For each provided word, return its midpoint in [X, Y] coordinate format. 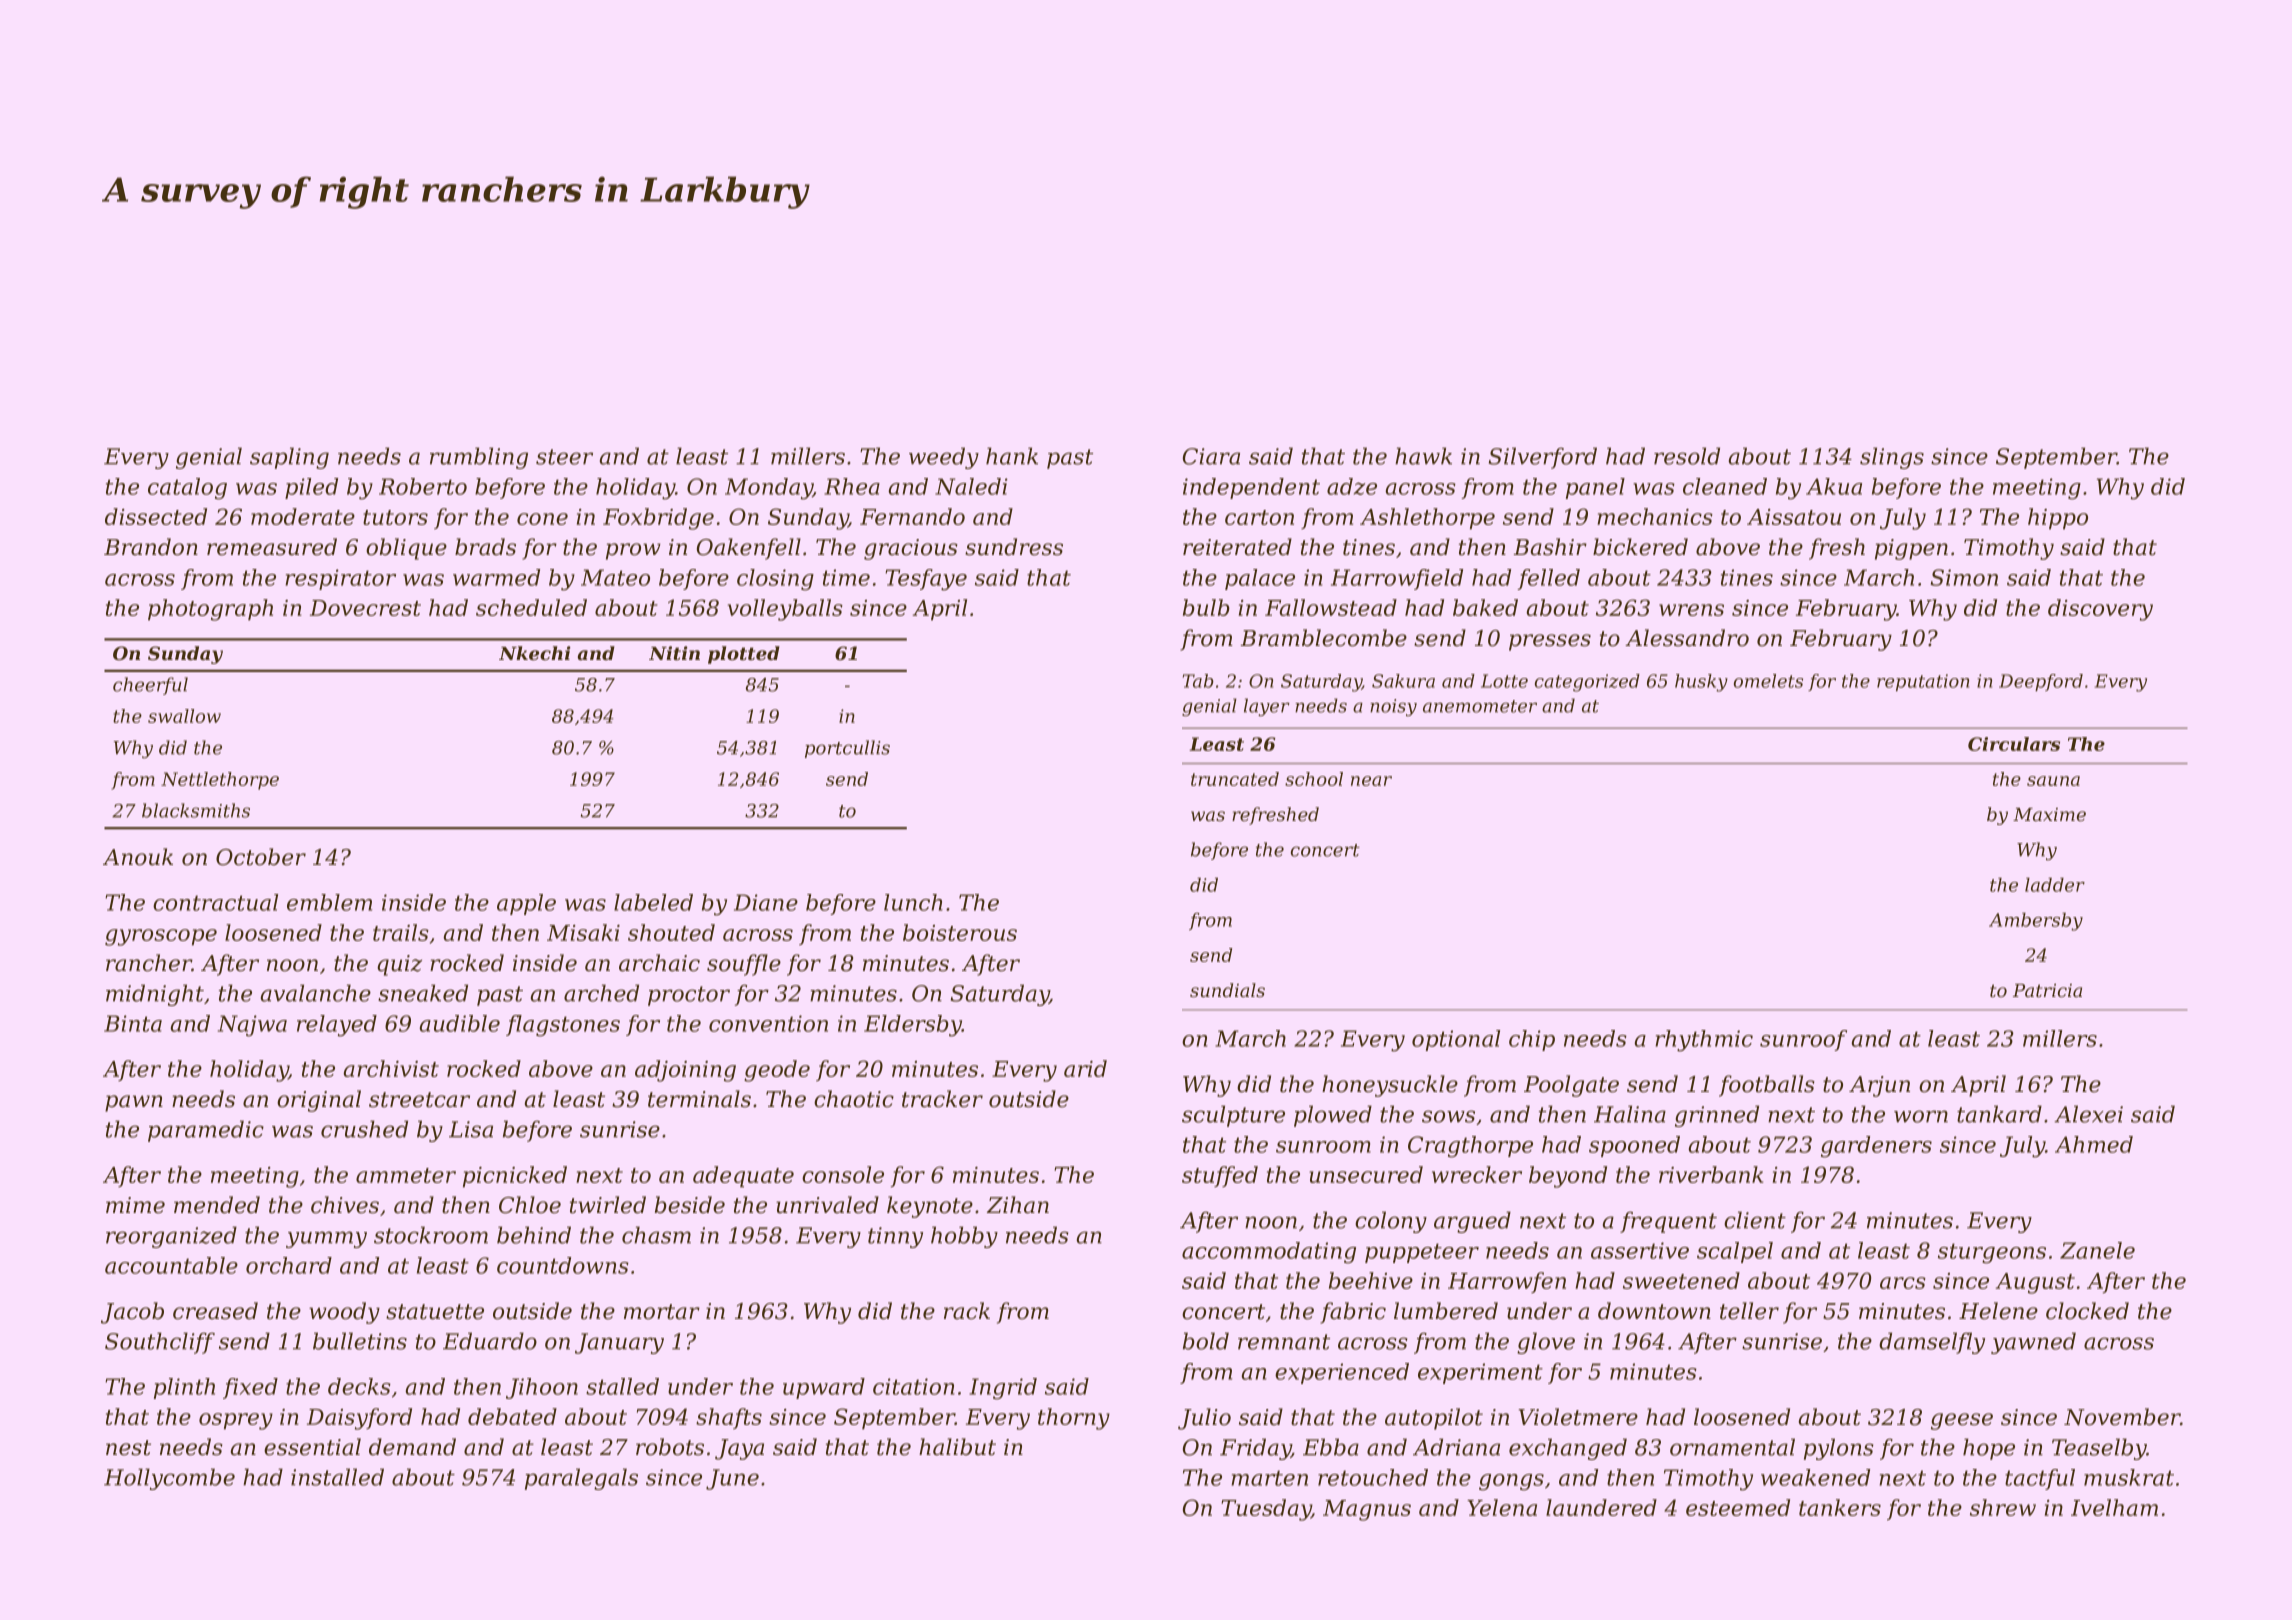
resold [1687, 456]
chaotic [854, 1099]
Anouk [138, 857]
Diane [766, 902]
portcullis [847, 749]
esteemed [1738, 1507]
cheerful [150, 686]
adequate [743, 1177]
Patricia [2047, 990]
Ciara [1211, 456]
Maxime [2049, 814]
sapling [289, 458]
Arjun [1879, 1086]
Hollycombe [169, 1479]
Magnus [1367, 1510]
